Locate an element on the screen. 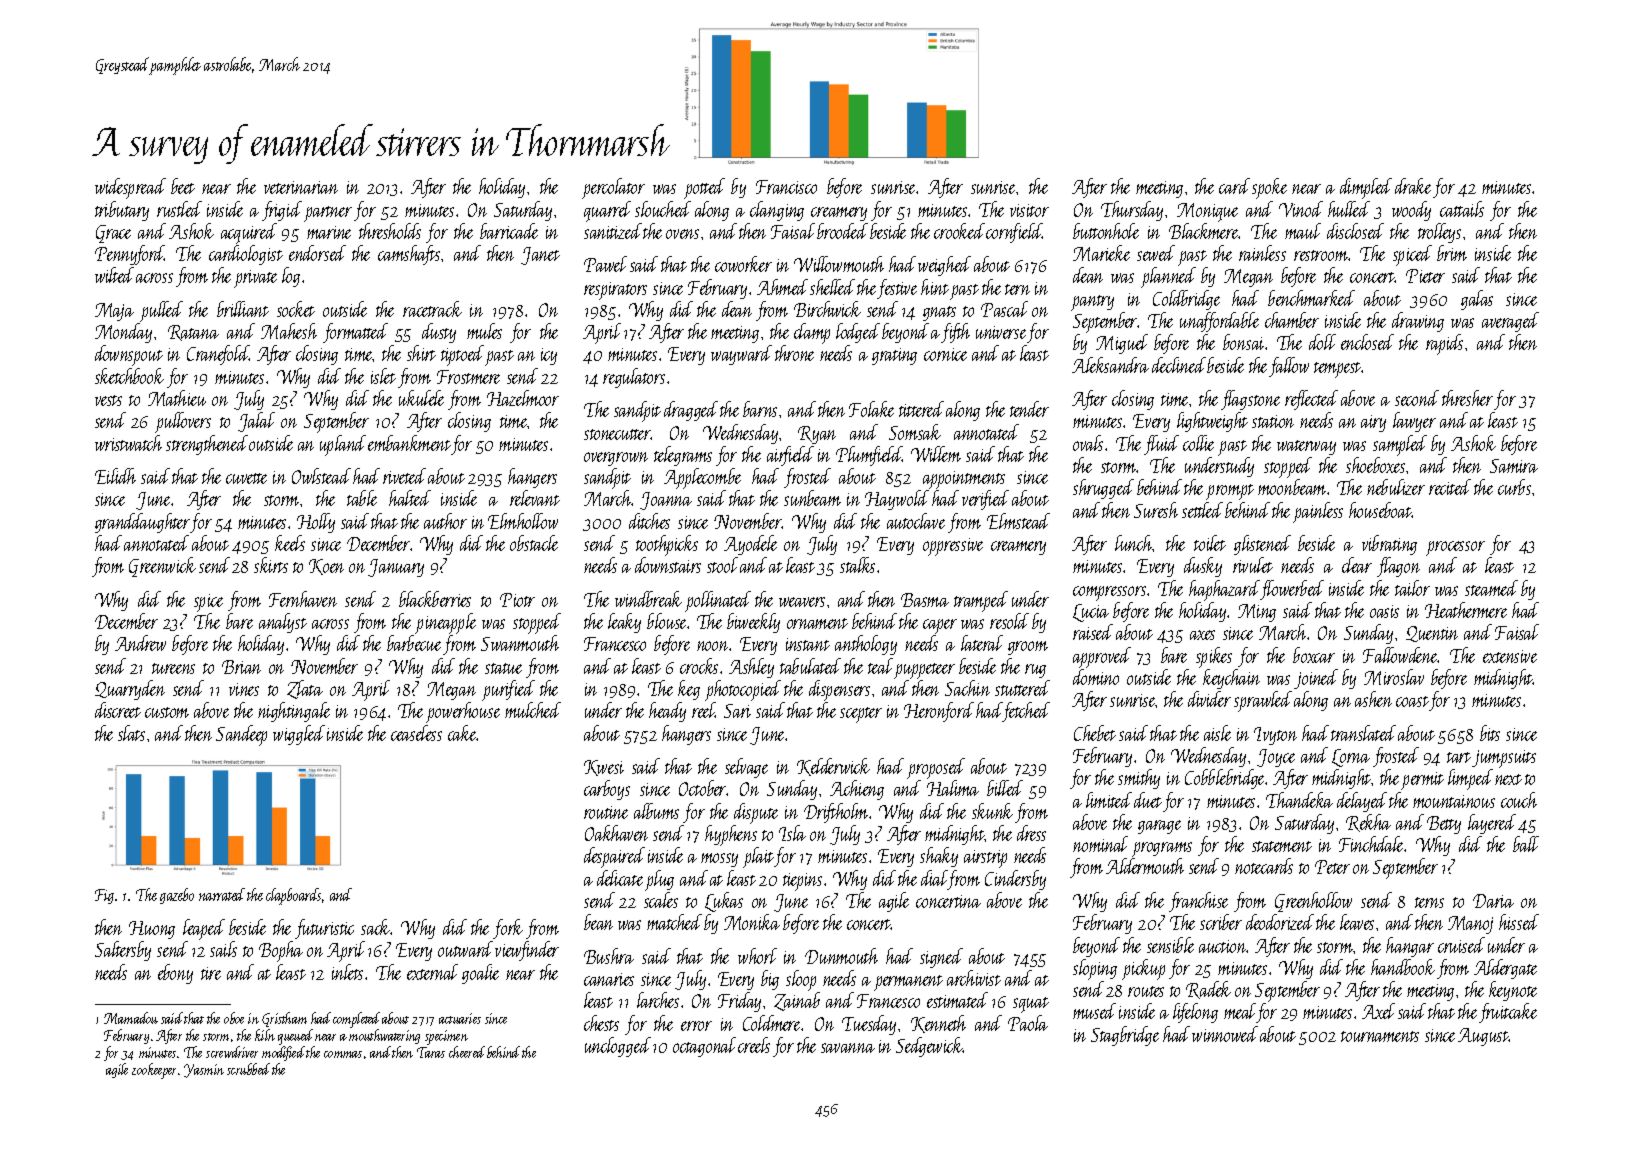 Image resolution: width=1632 pixels, height=1154 pixels. dress is located at coordinates (1031, 833).
